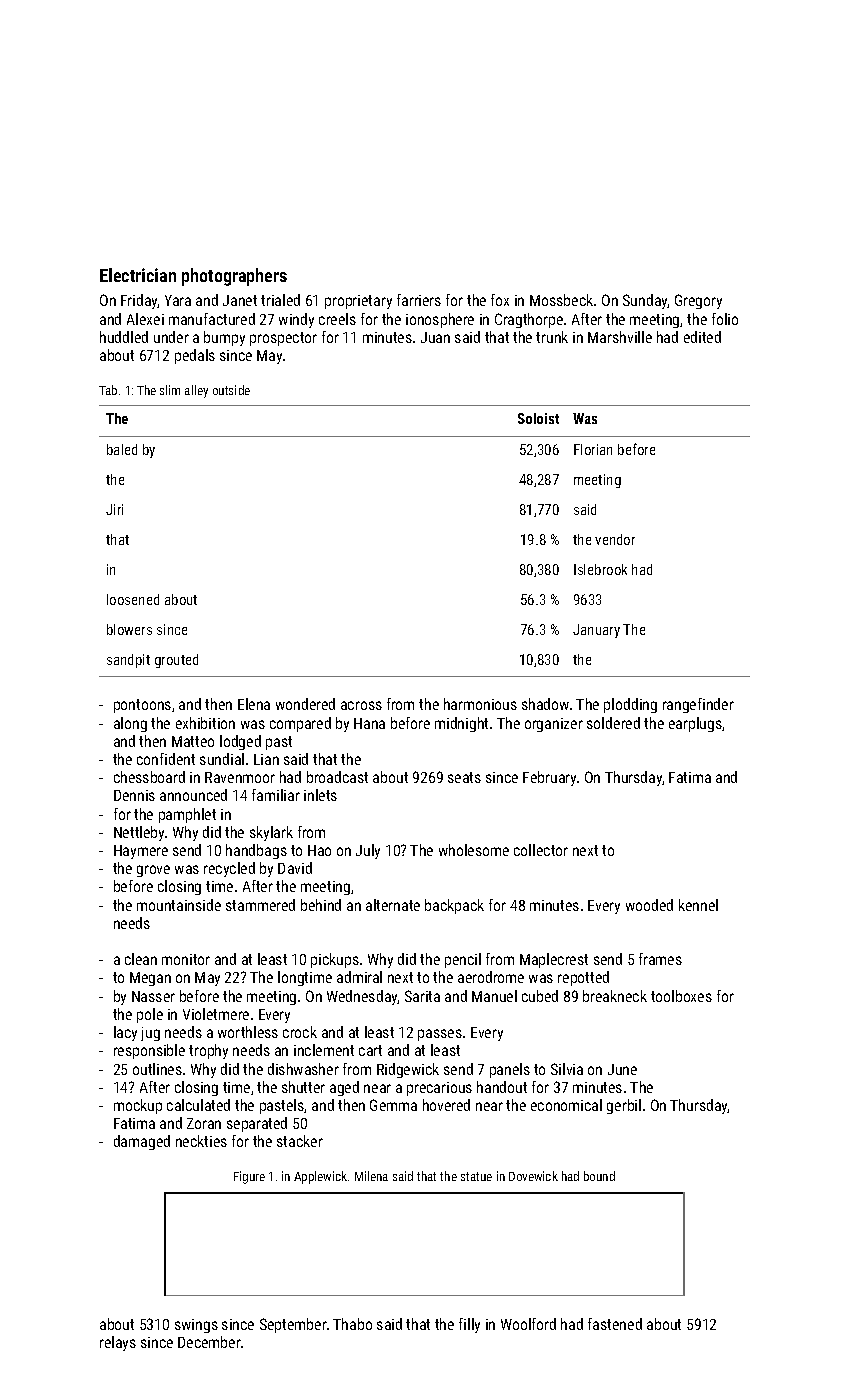 The width and height of the image is (849, 1400). What do you see at coordinates (549, 778) in the image?
I see `February` at bounding box center [549, 778].
